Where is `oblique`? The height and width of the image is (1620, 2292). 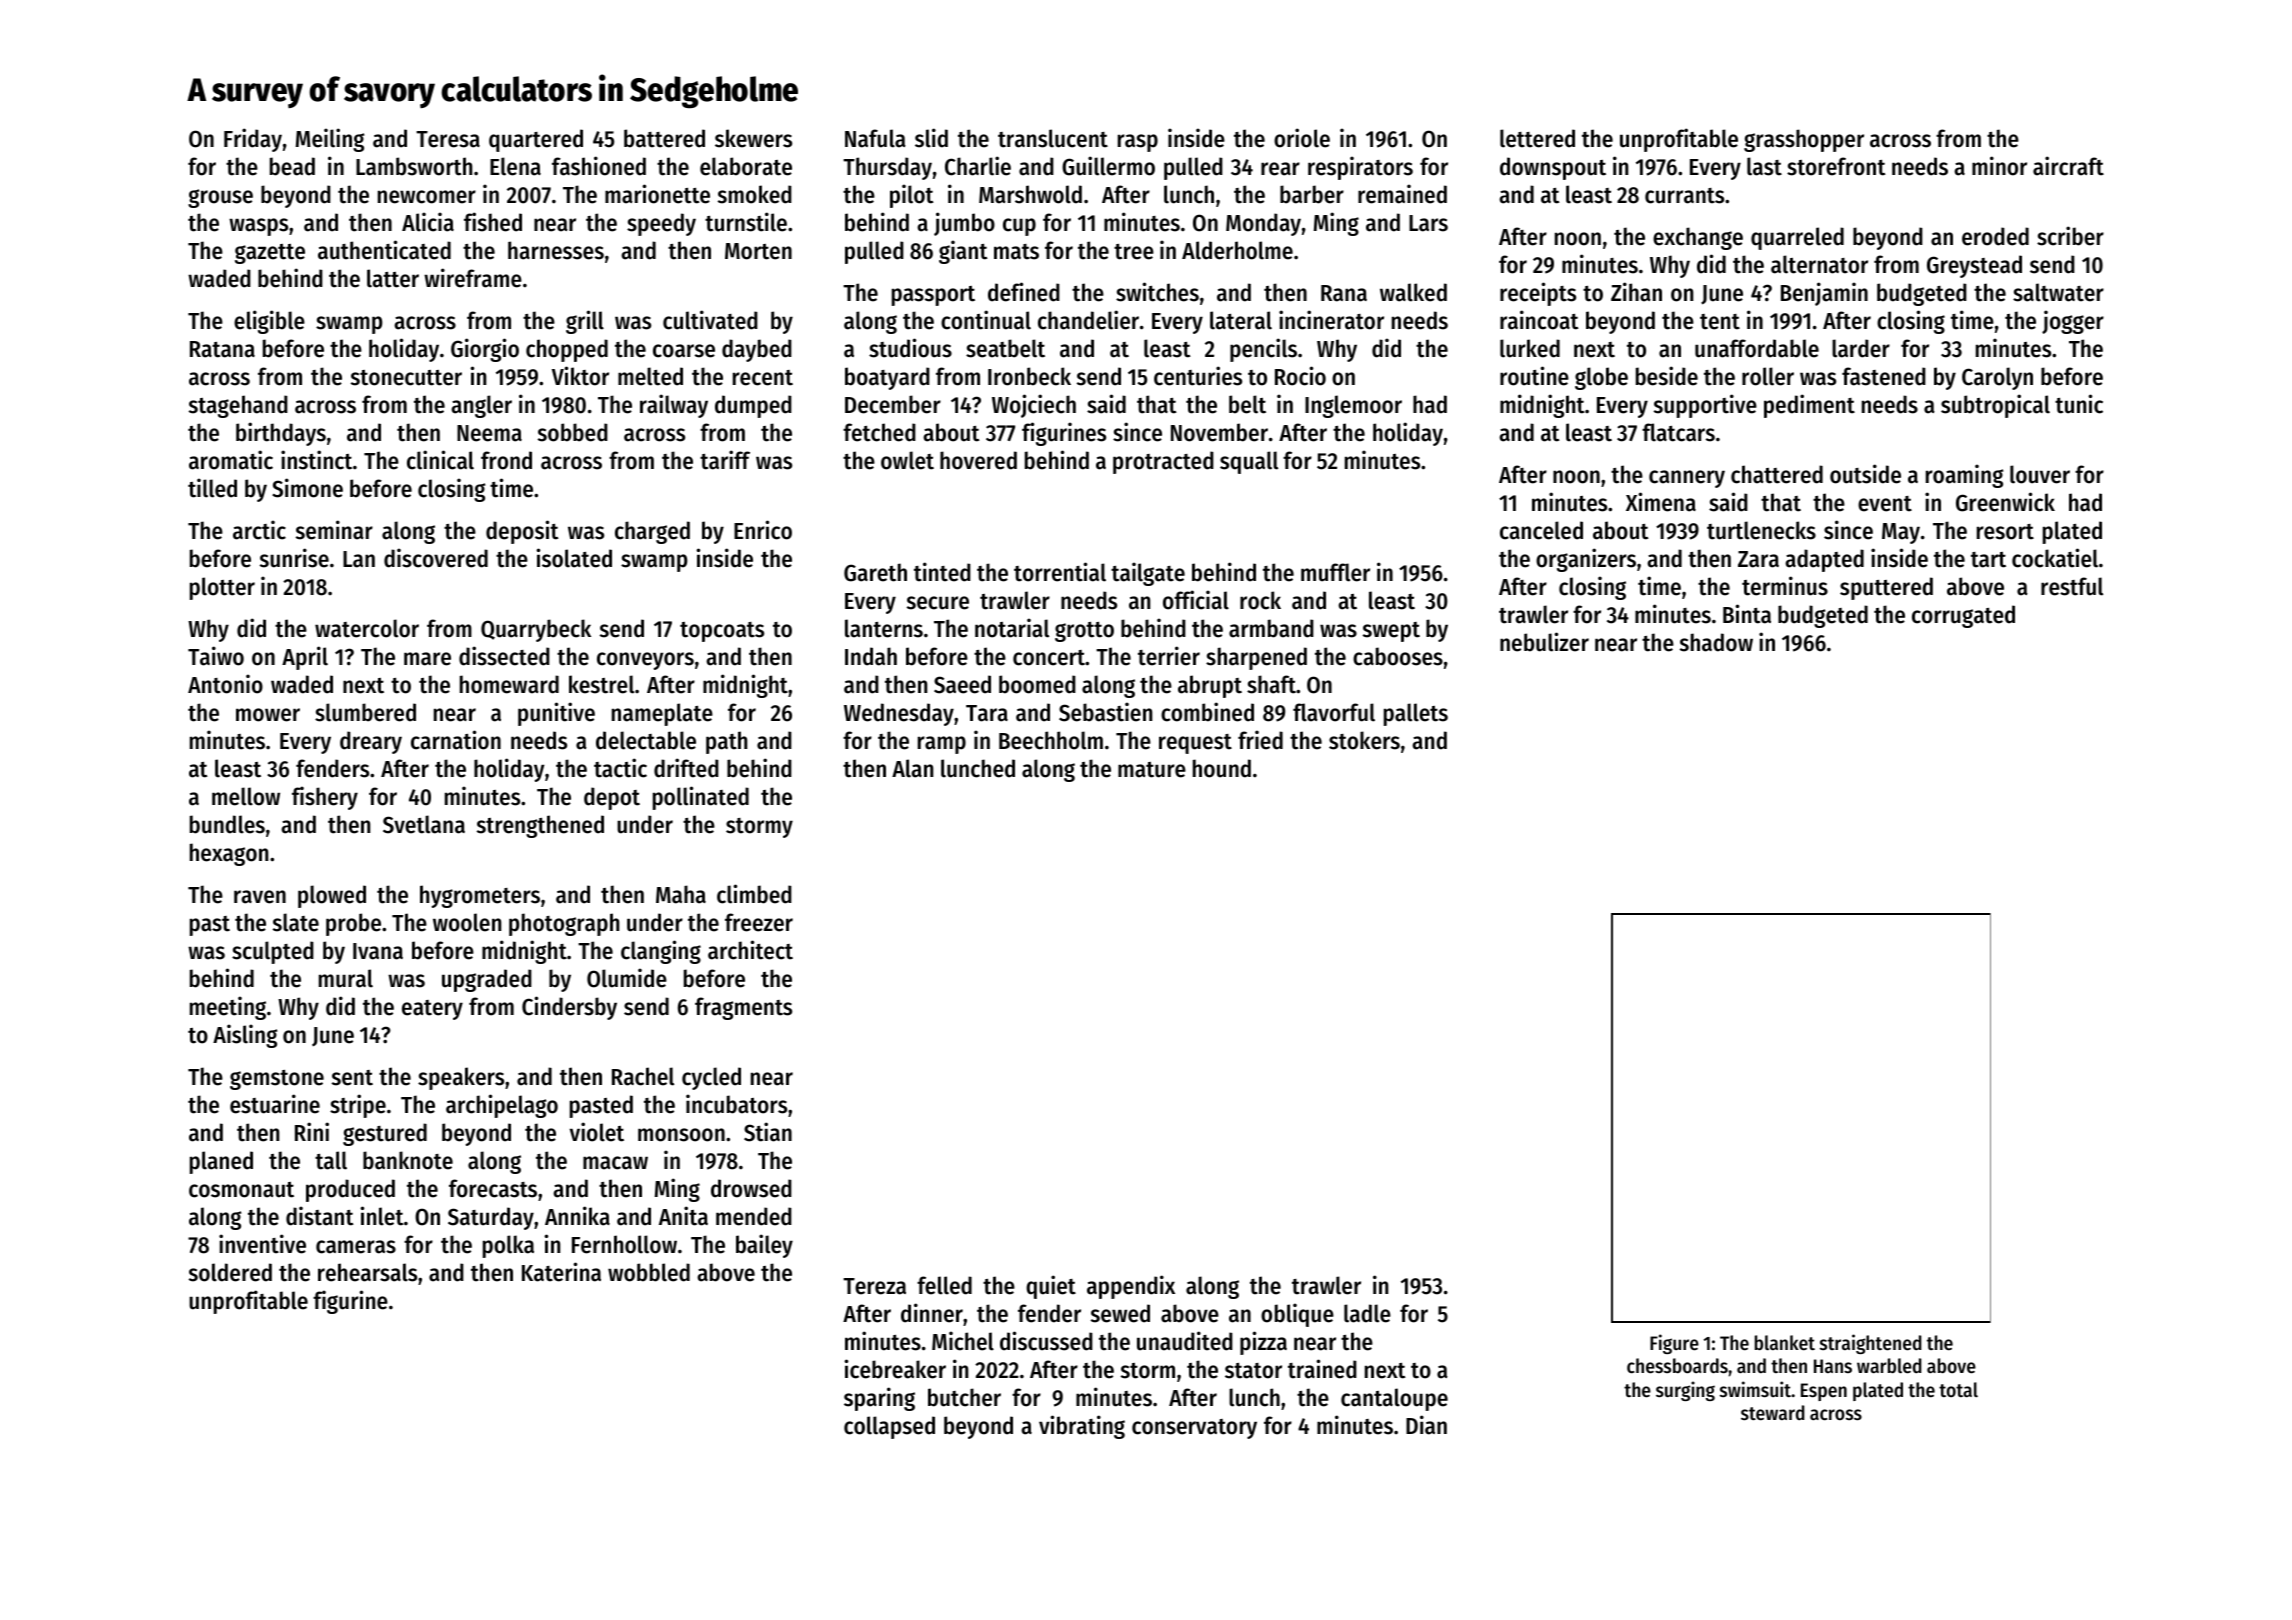
oblique is located at coordinates (1297, 1315).
